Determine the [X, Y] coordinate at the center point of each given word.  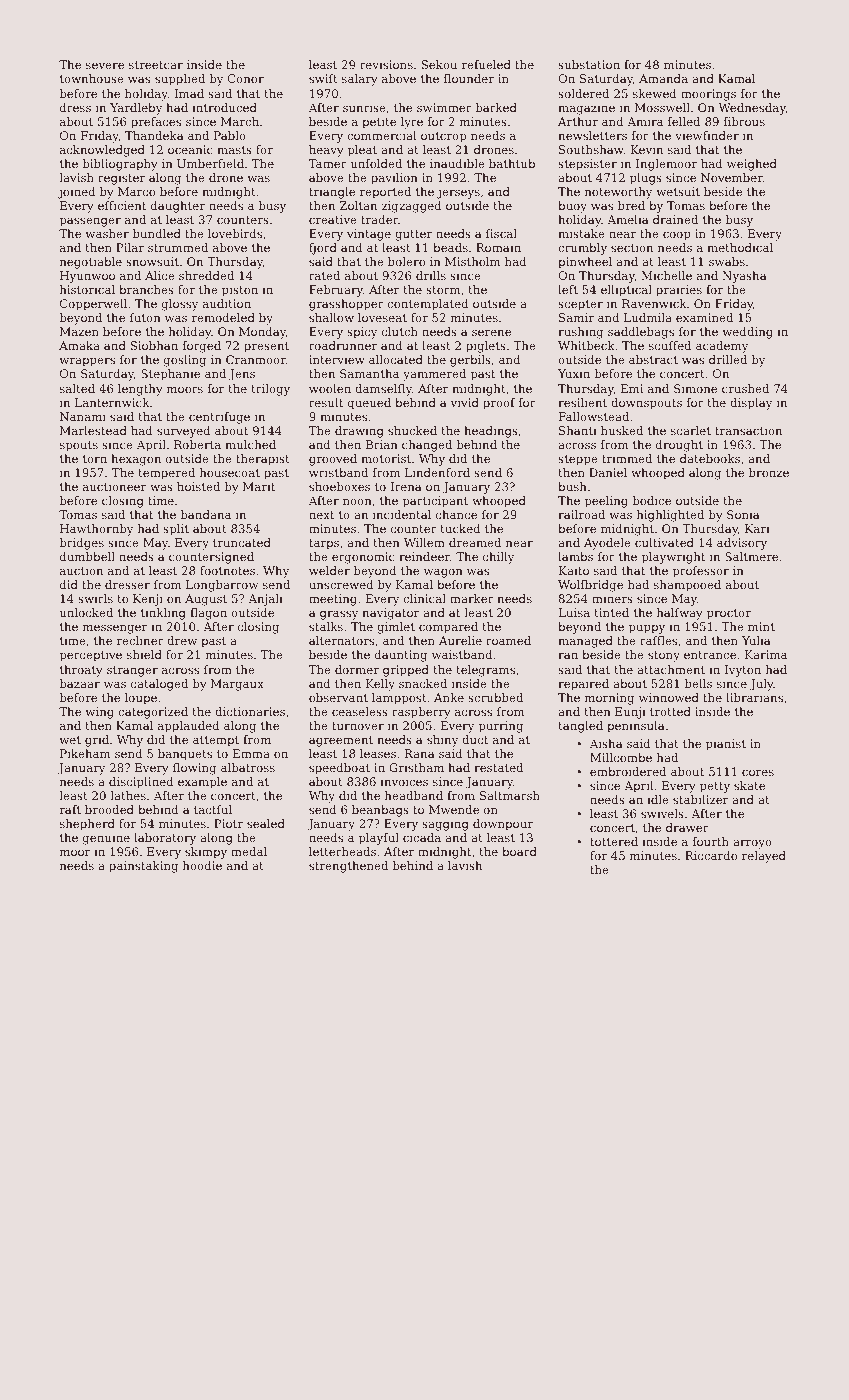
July [762, 685]
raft [70, 809]
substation [589, 64]
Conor [245, 78]
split [176, 530]
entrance [710, 655]
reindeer [424, 556]
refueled [486, 64]
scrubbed [495, 697]
